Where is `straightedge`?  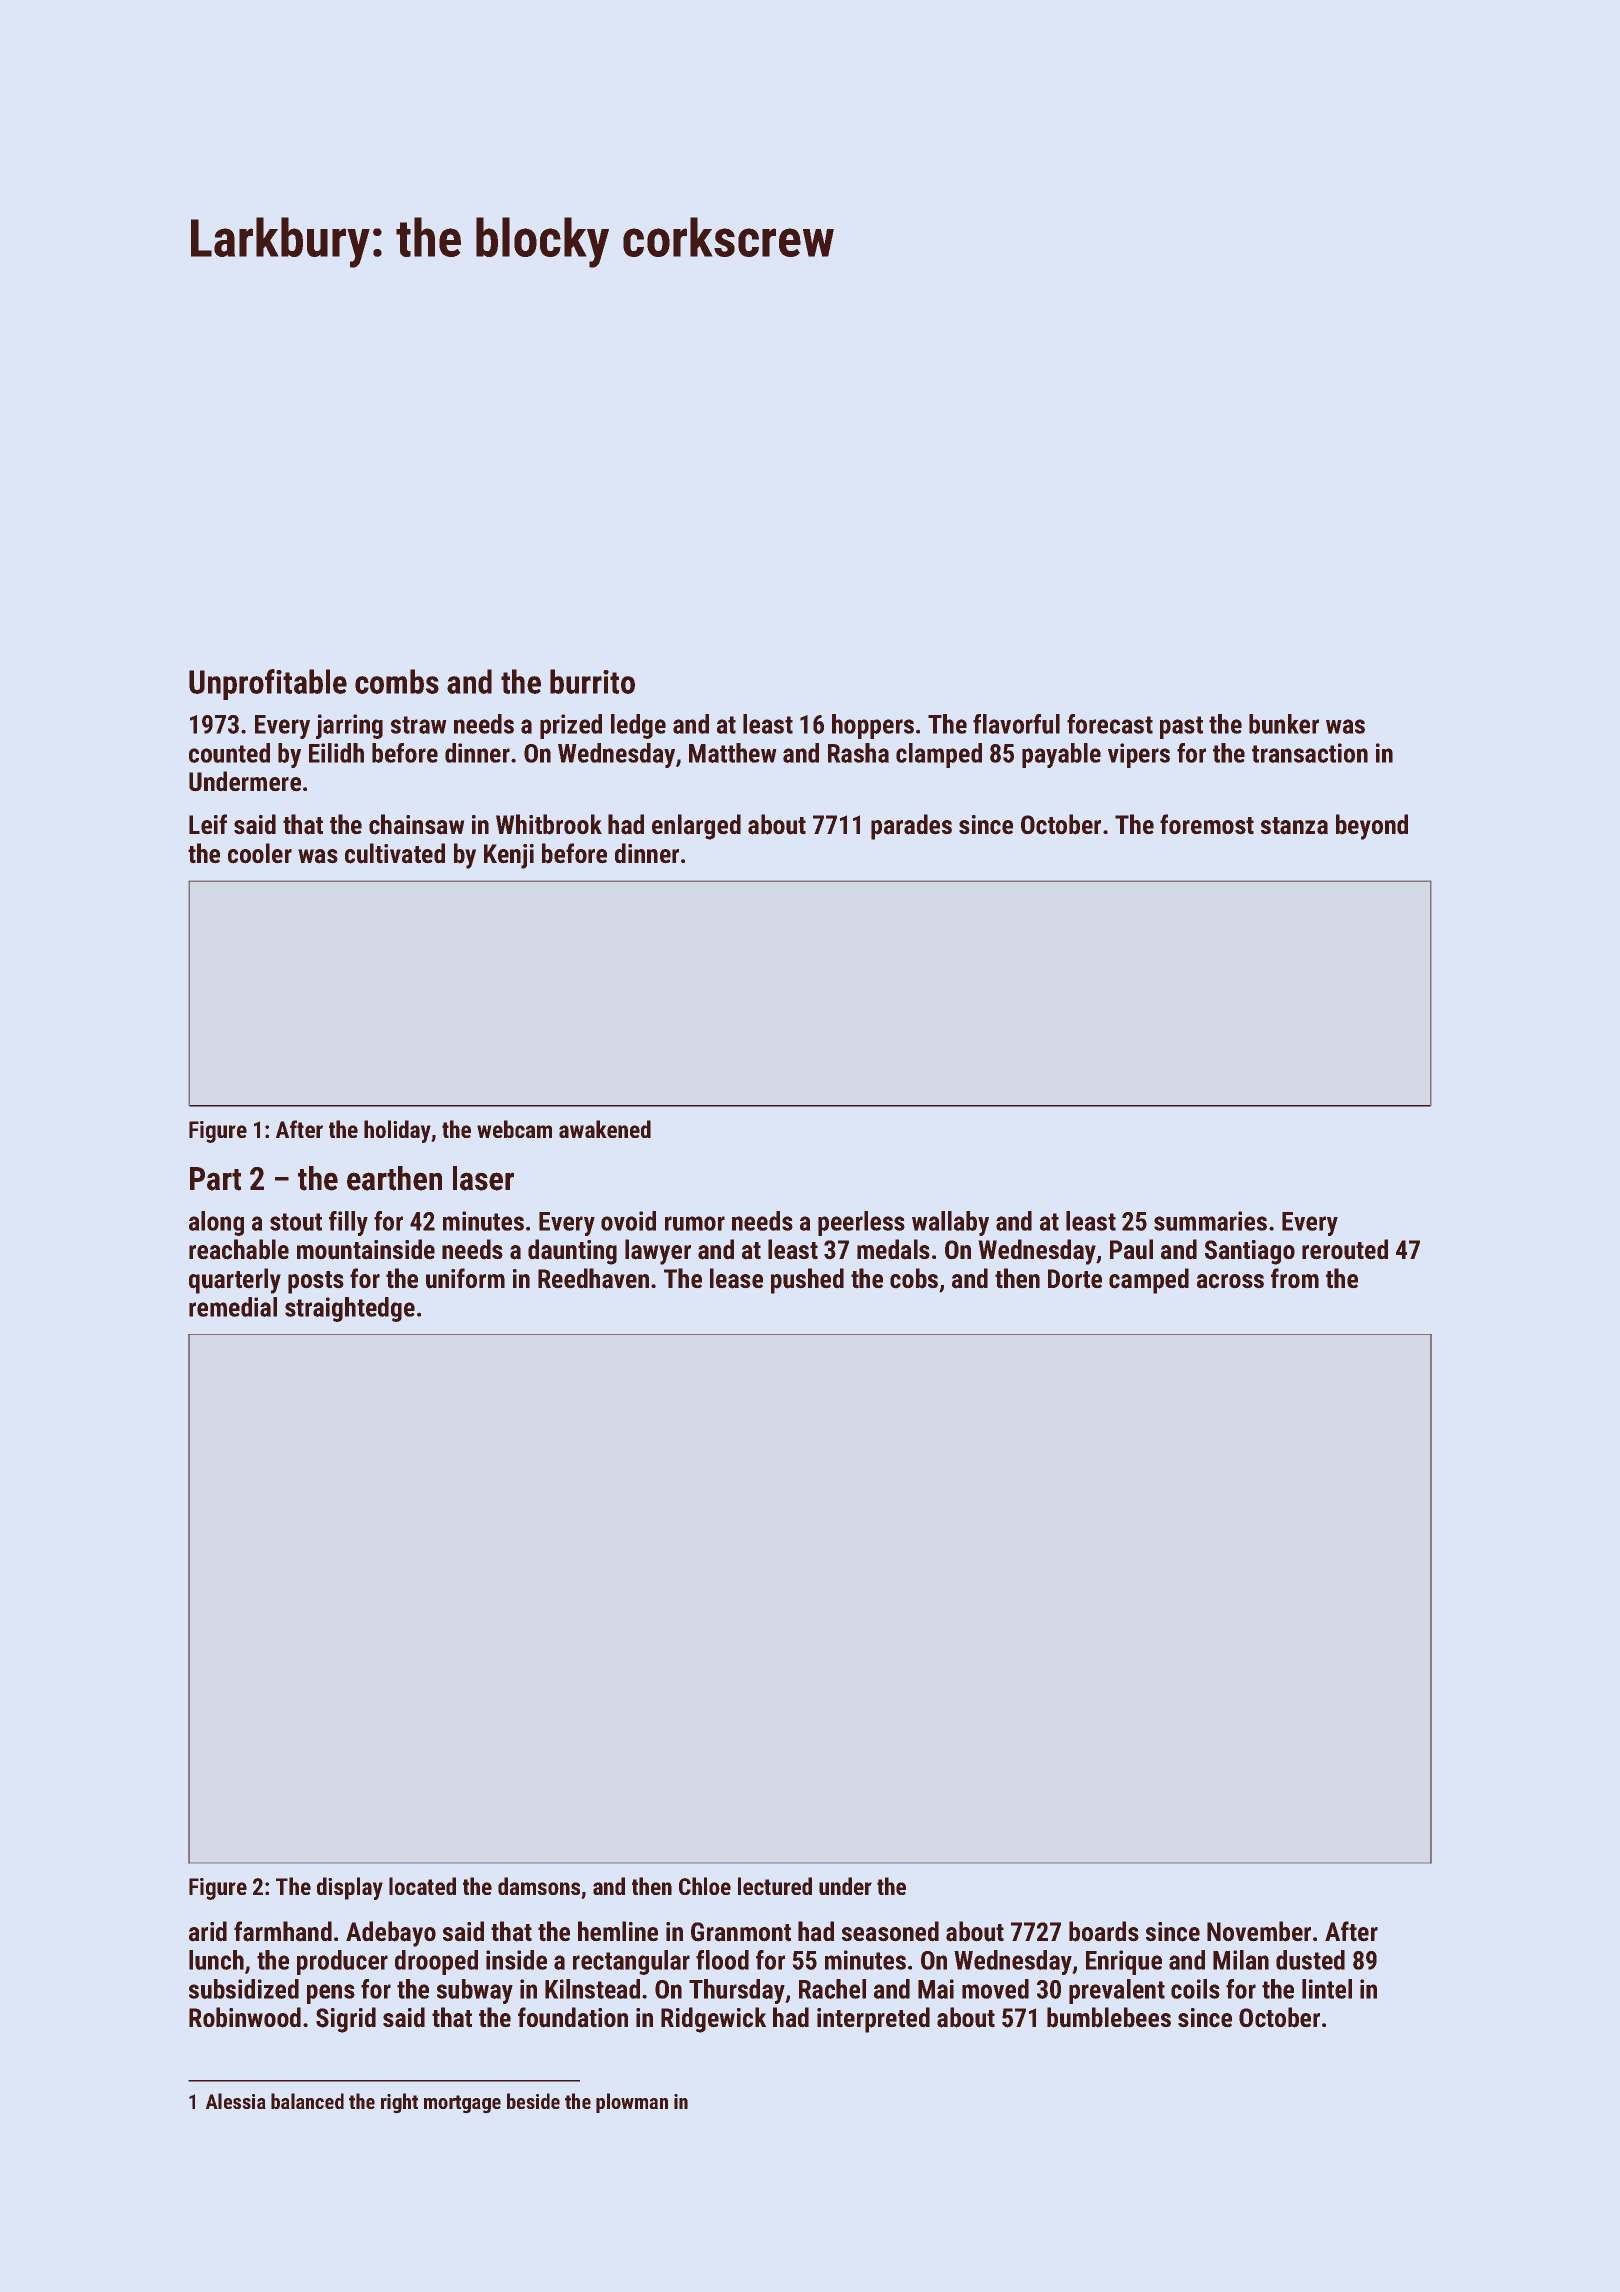 straightedge is located at coordinates (350, 1309).
